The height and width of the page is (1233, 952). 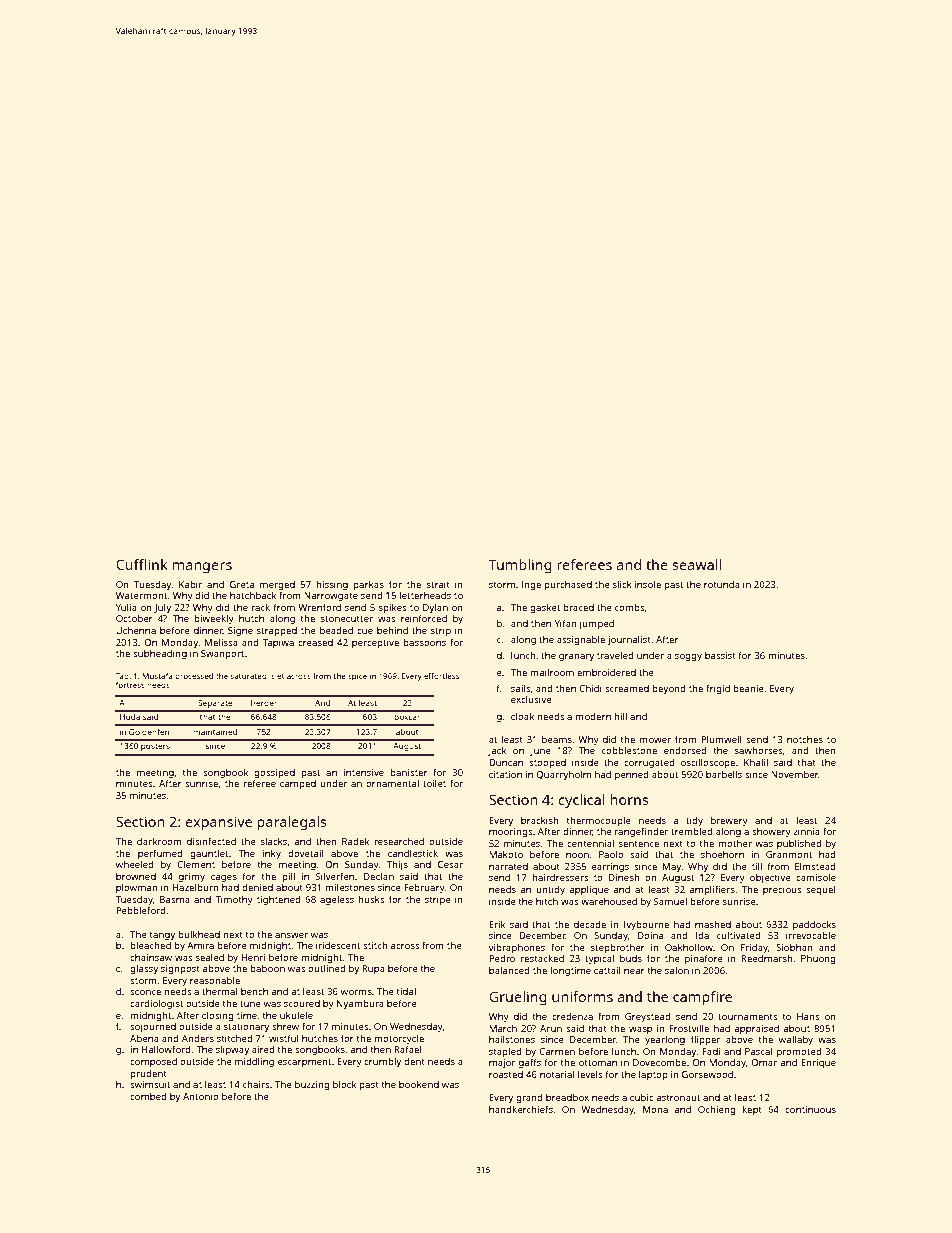 I want to click on beyond, so click(x=669, y=689).
